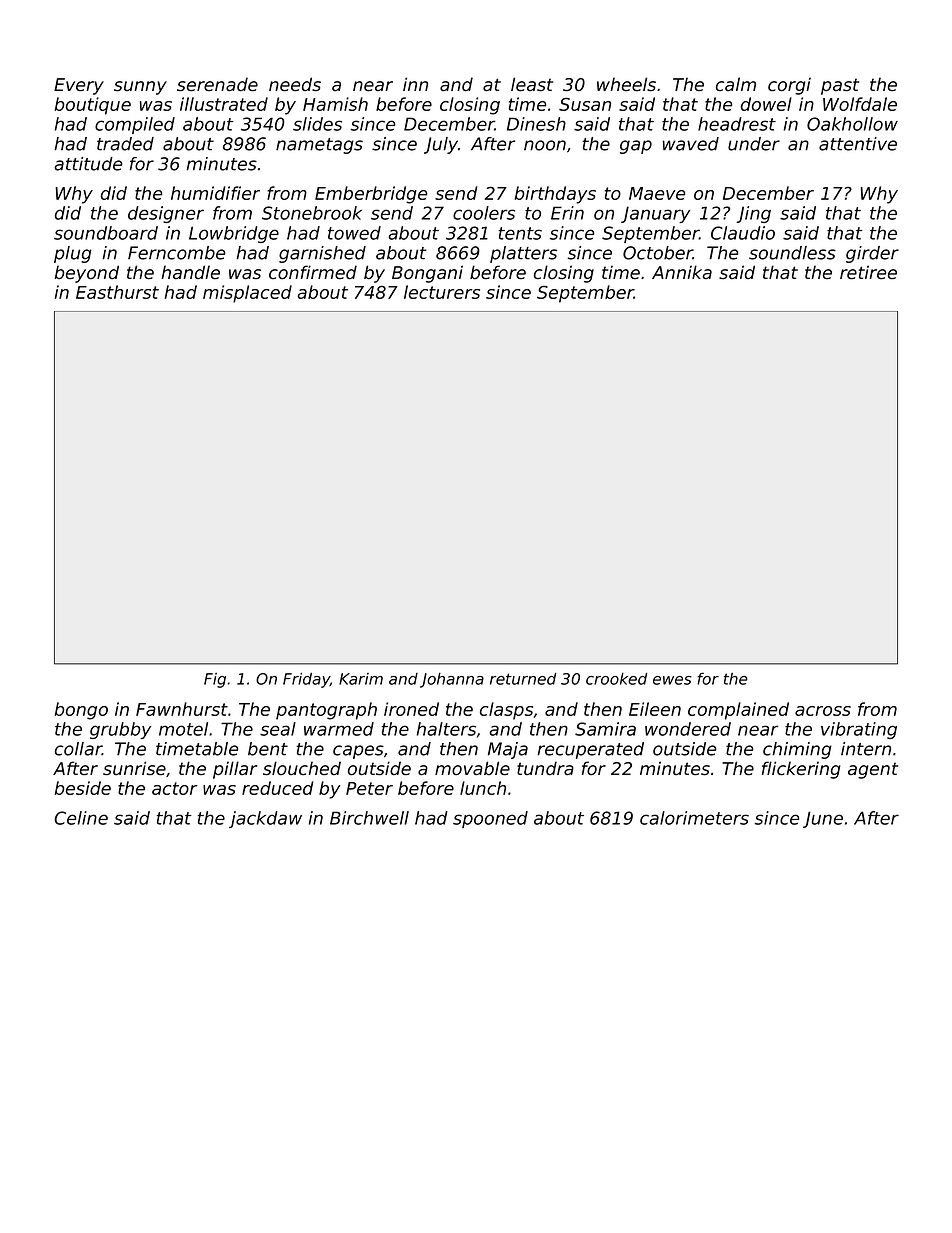 This image has height=1233, width=952. What do you see at coordinates (217, 84) in the image?
I see `serenade` at bounding box center [217, 84].
